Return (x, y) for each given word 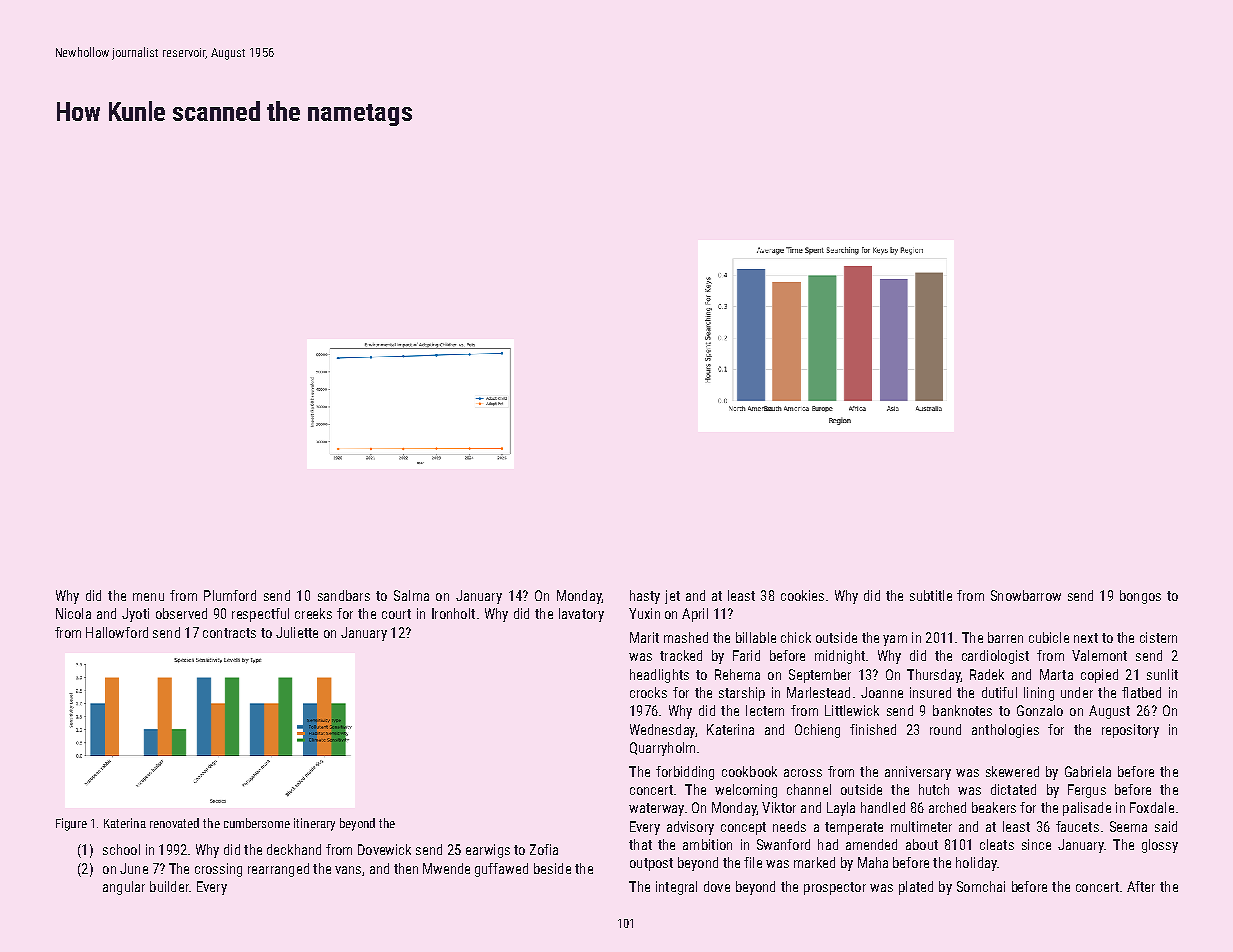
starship (742, 694)
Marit (644, 637)
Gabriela (1088, 771)
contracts (229, 633)
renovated (174, 823)
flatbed (1141, 692)
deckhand (294, 849)
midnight (840, 657)
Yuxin (644, 613)
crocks (648, 692)
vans (348, 870)
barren (1005, 637)
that (640, 844)
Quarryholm (662, 749)
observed (181, 613)
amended (871, 844)
